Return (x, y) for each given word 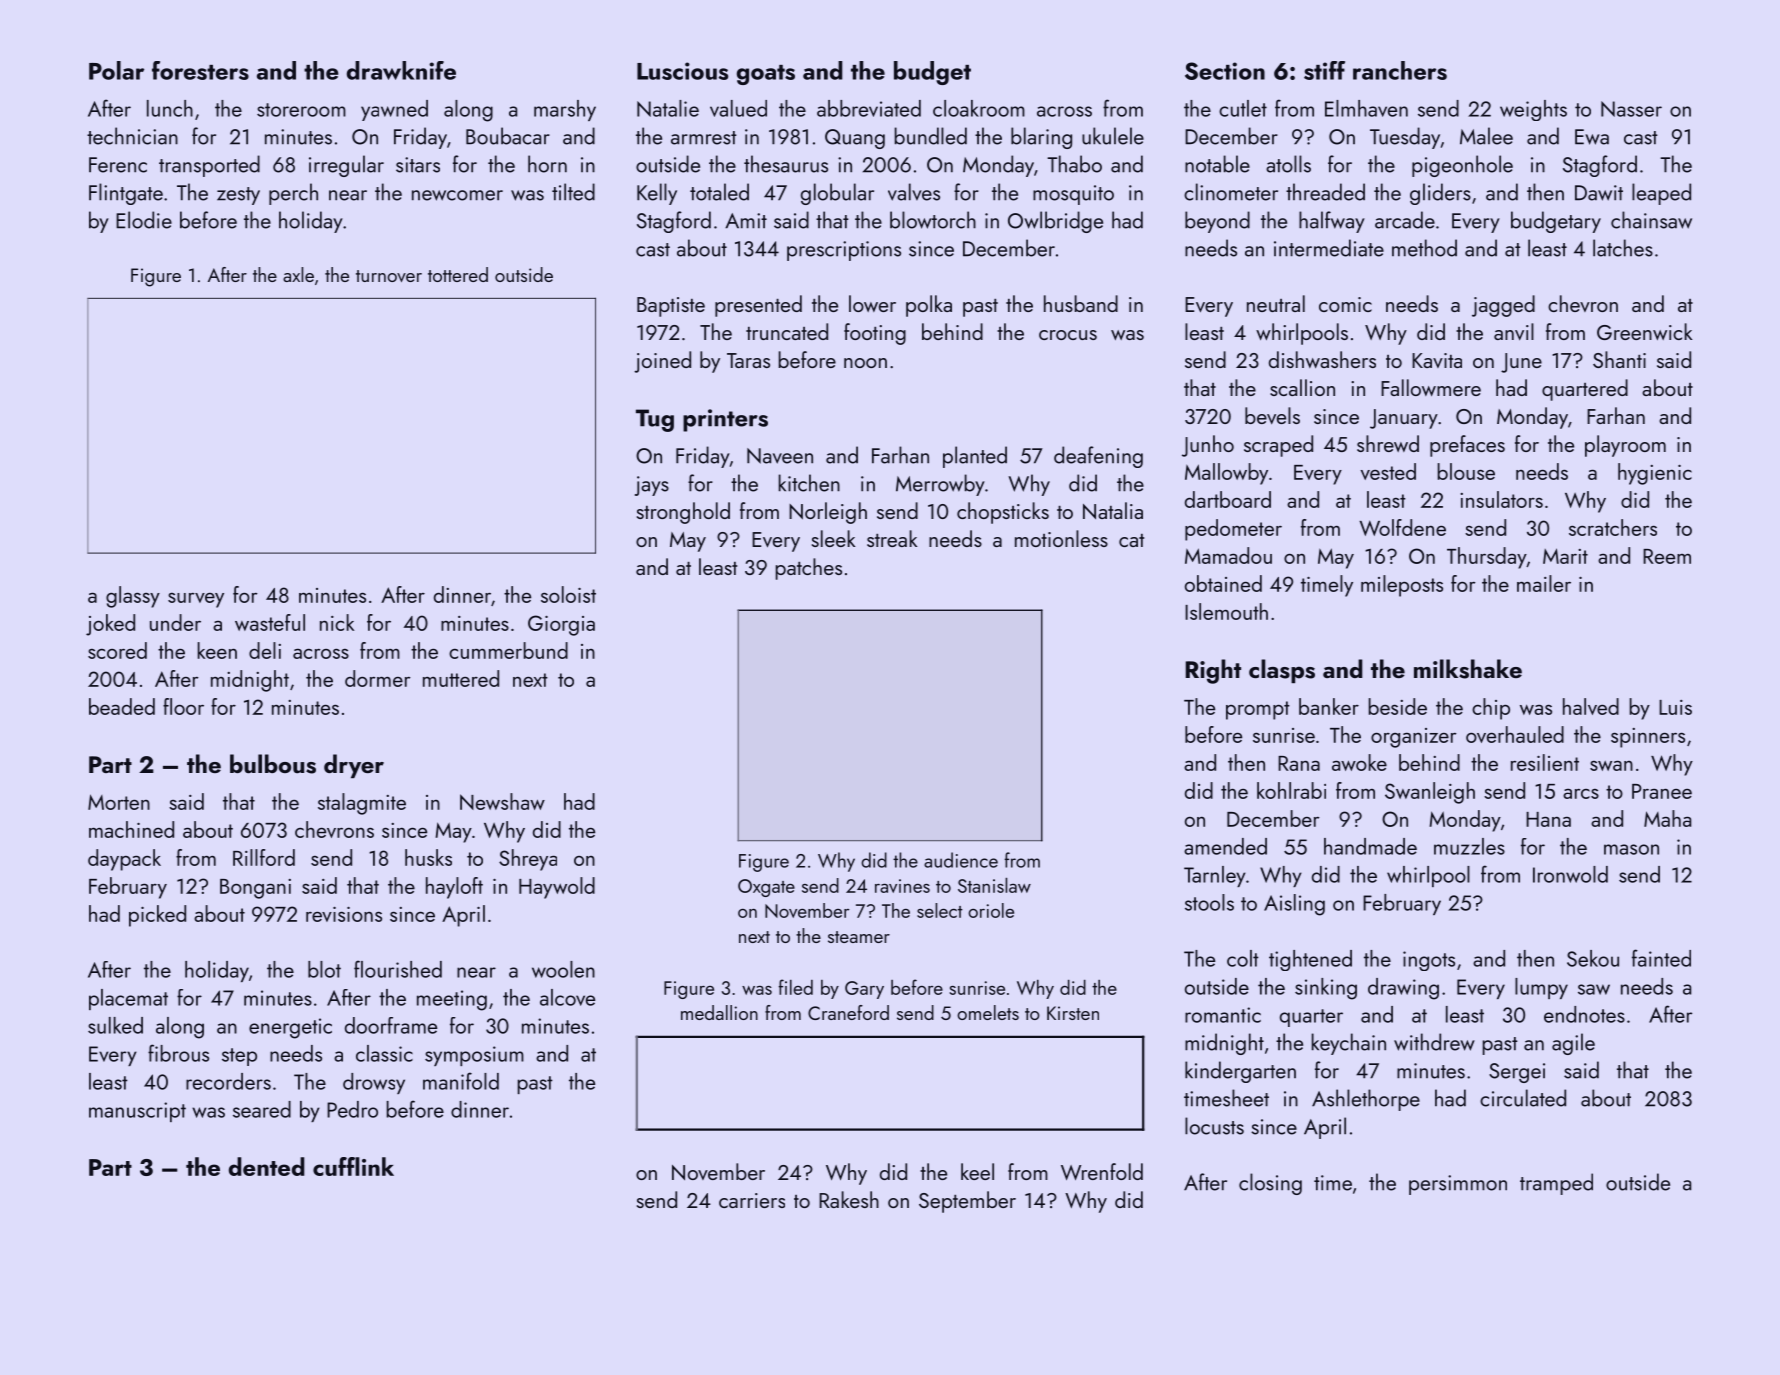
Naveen (780, 456)
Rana (1299, 763)
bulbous (273, 764)
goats (766, 75)
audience (961, 860)
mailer (1544, 583)
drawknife (401, 70)
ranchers (1400, 70)
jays (652, 486)
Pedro (352, 1109)
